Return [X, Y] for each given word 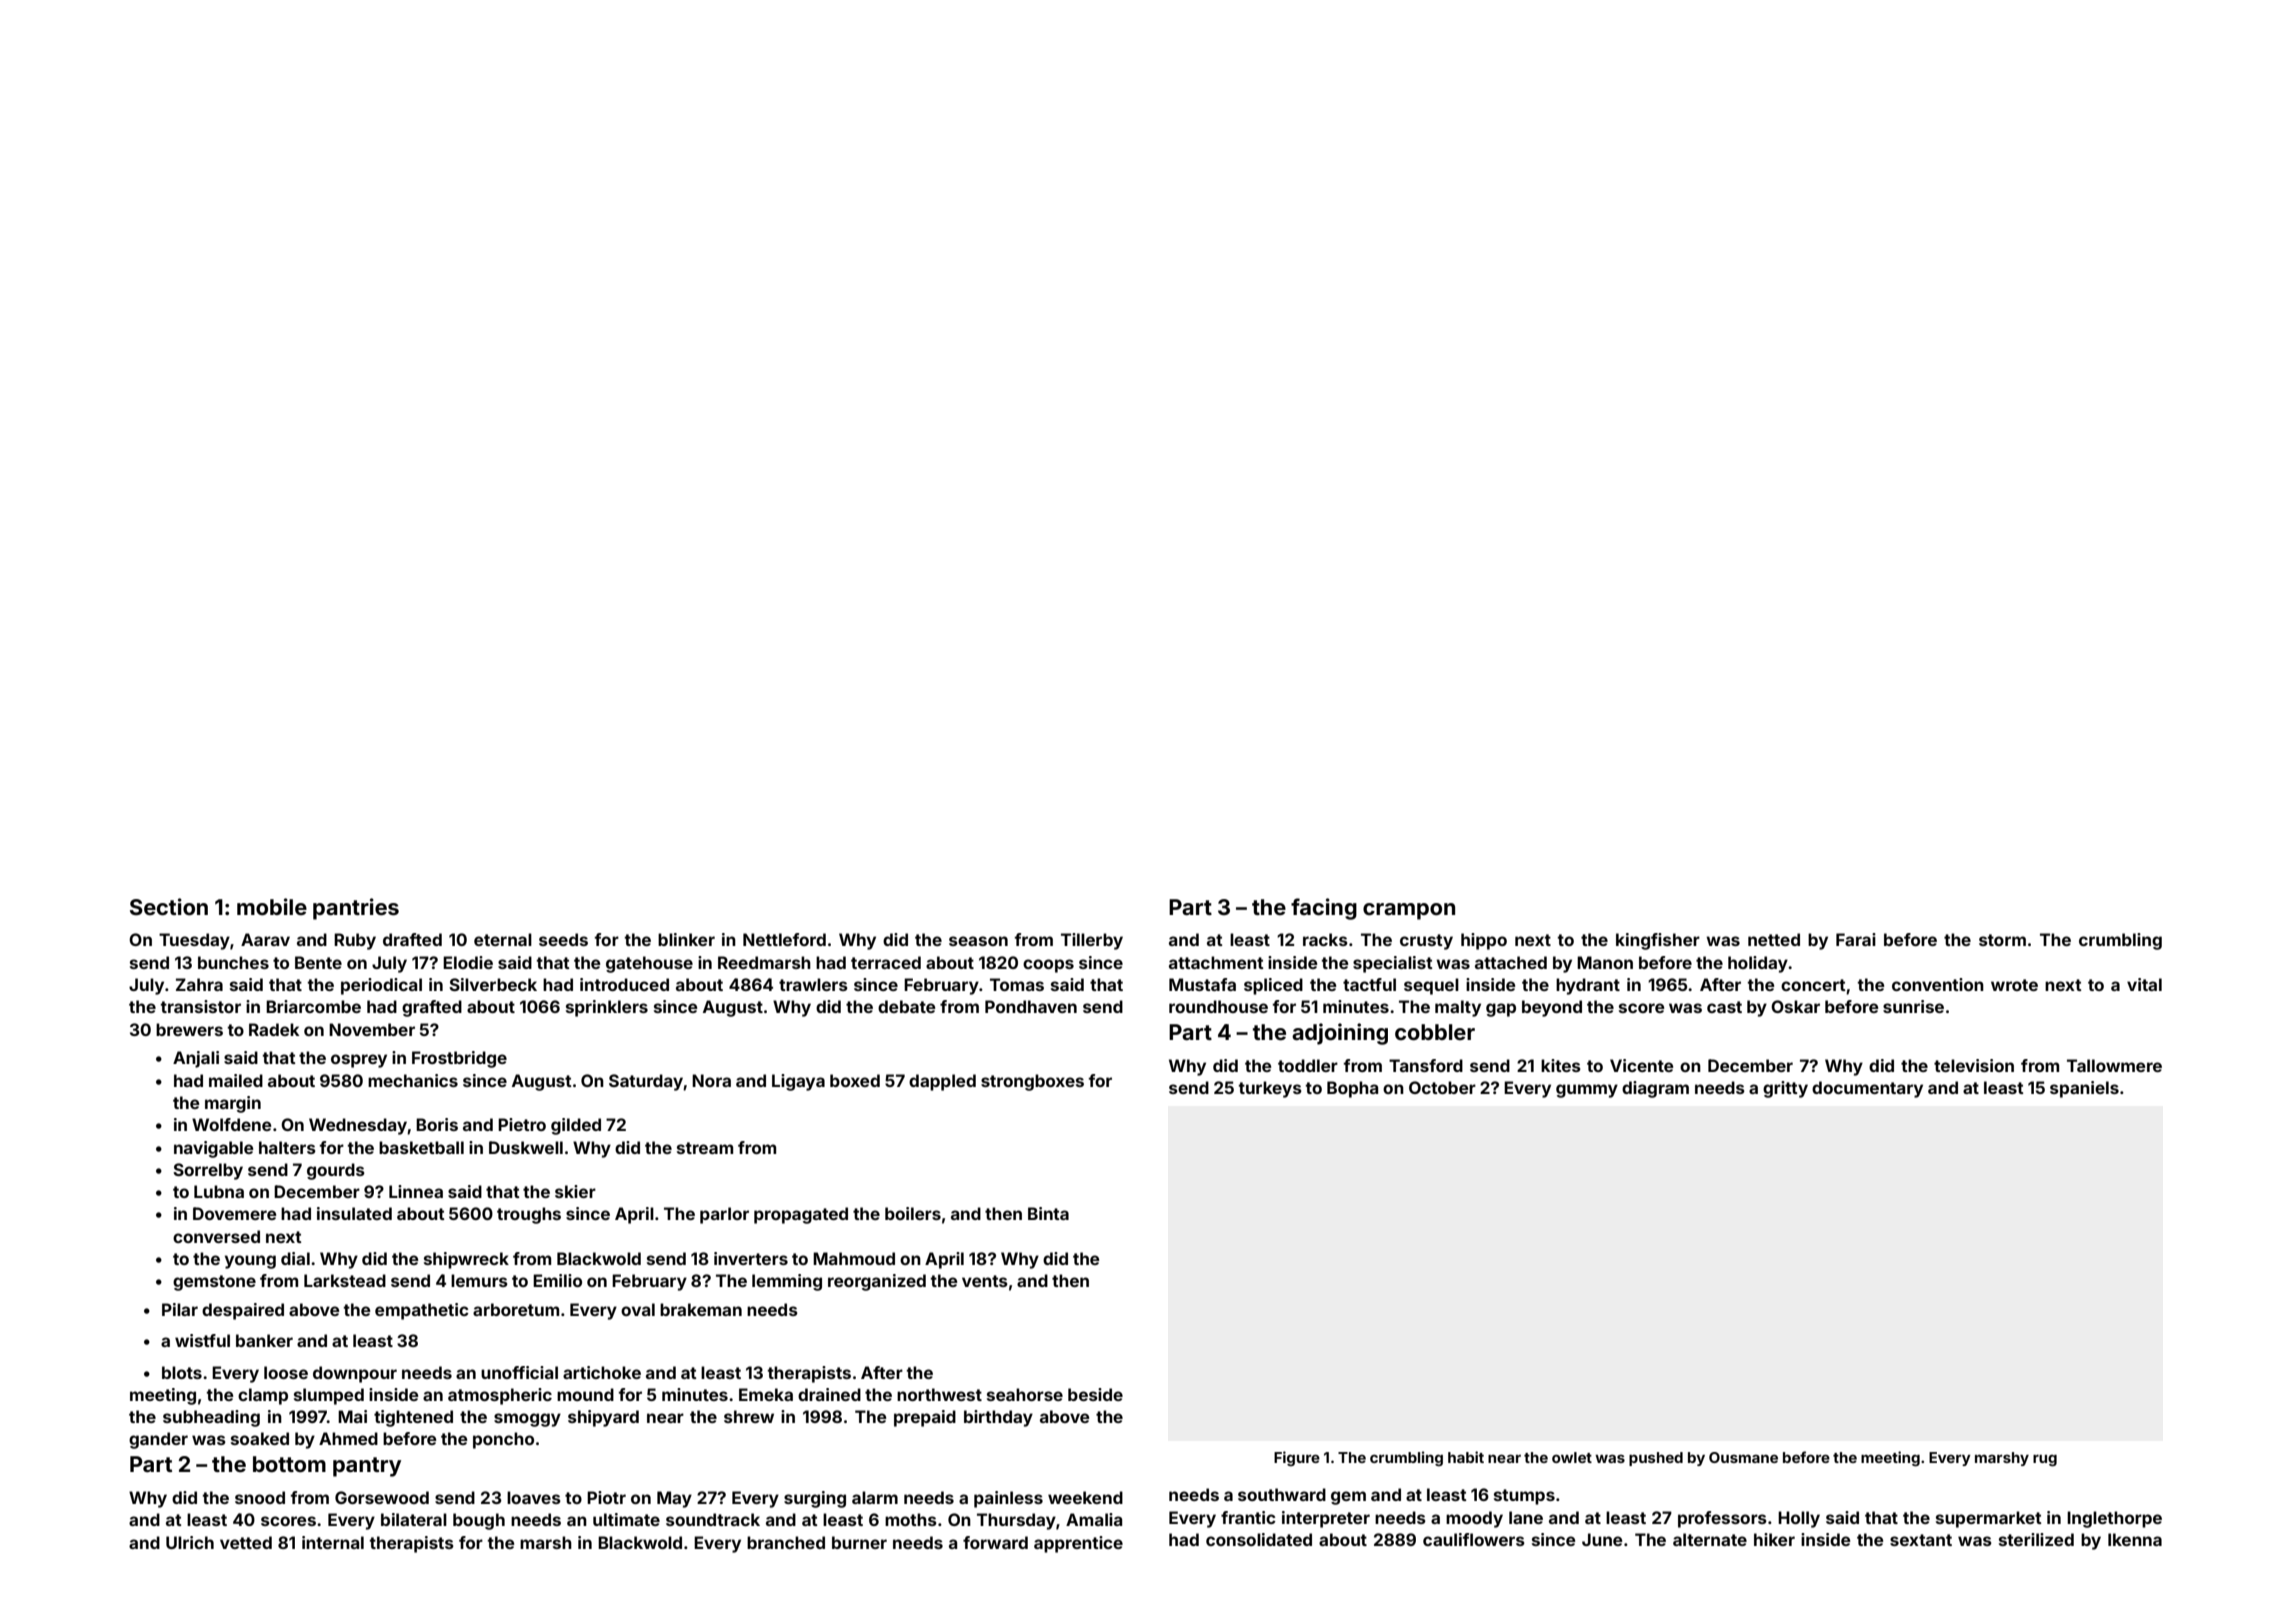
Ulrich [190, 1542]
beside [1095, 1394]
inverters [751, 1258]
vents [985, 1281]
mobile [272, 906]
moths [911, 1519]
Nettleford [784, 939]
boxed [855, 1080]
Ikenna [2135, 1539]
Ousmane [1743, 1457]
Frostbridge [459, 1059]
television [1974, 1065]
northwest [939, 1394]
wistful [202, 1340]
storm [2002, 940]
